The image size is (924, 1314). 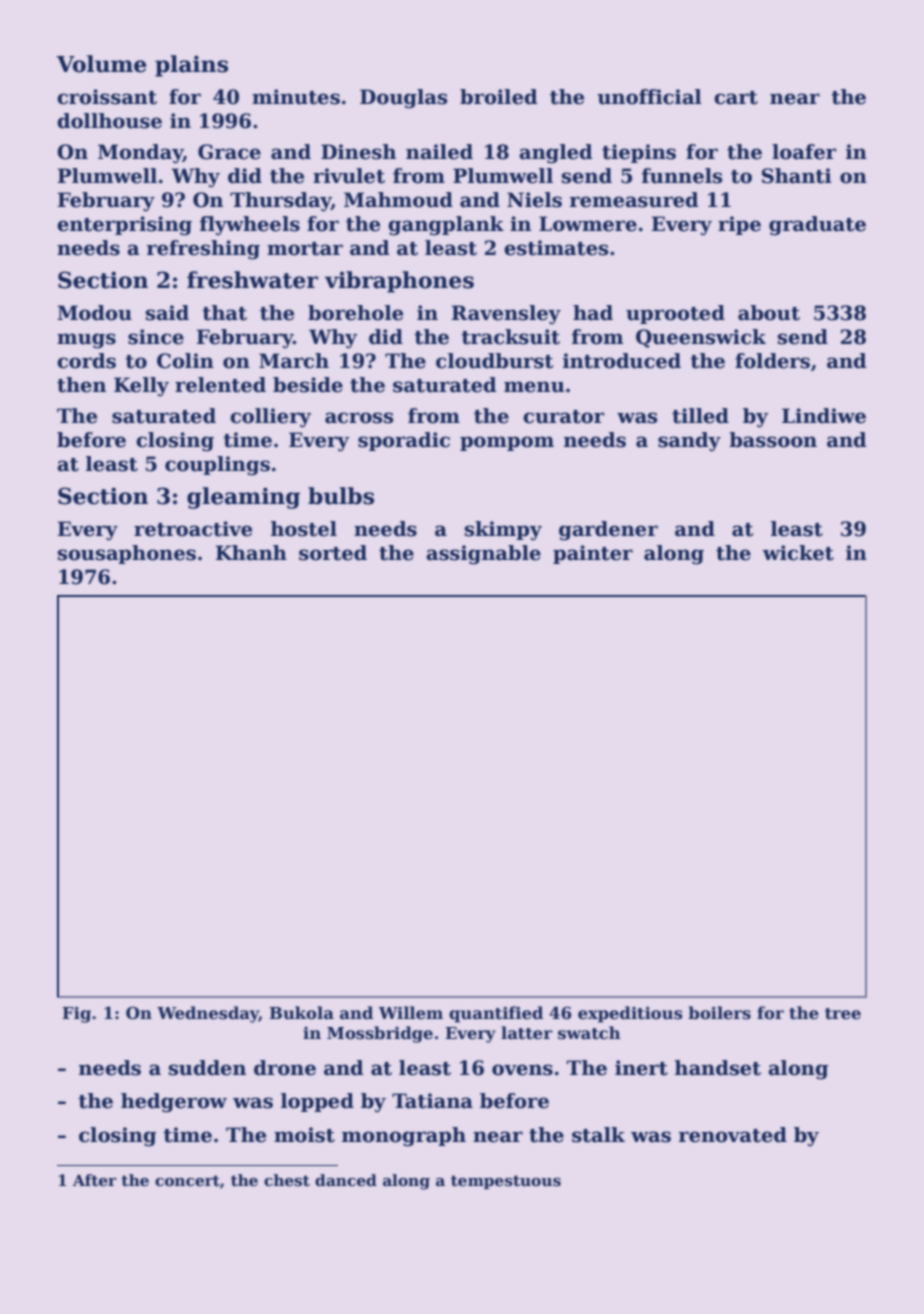 What do you see at coordinates (446, 226) in the screenshot?
I see `gangplank` at bounding box center [446, 226].
